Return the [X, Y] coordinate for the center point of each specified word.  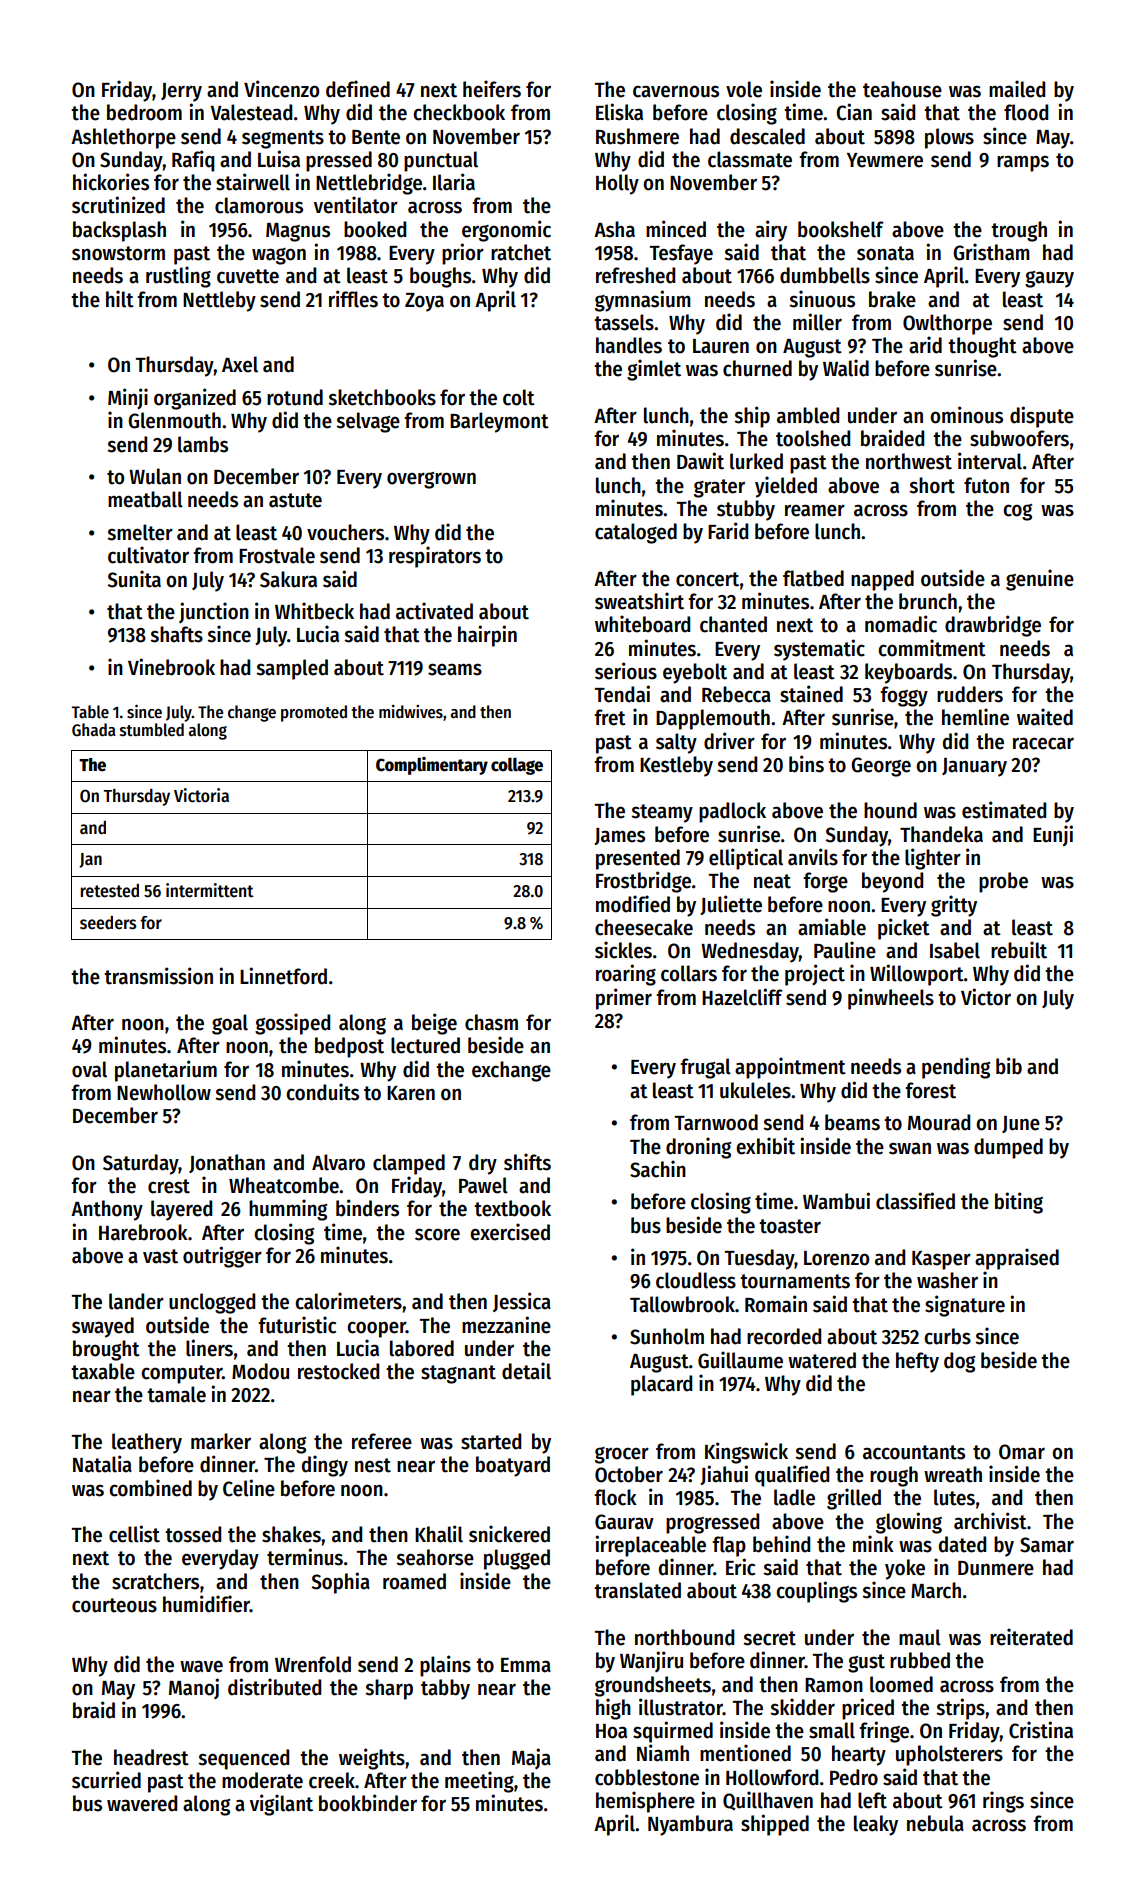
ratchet [521, 252]
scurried [106, 1780]
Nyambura [690, 1825]
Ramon [834, 1685]
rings [1003, 1802]
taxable [103, 1371]
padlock [732, 812]
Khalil [439, 1534]
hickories [111, 182]
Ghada [93, 730]
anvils [813, 857]
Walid [846, 368]
